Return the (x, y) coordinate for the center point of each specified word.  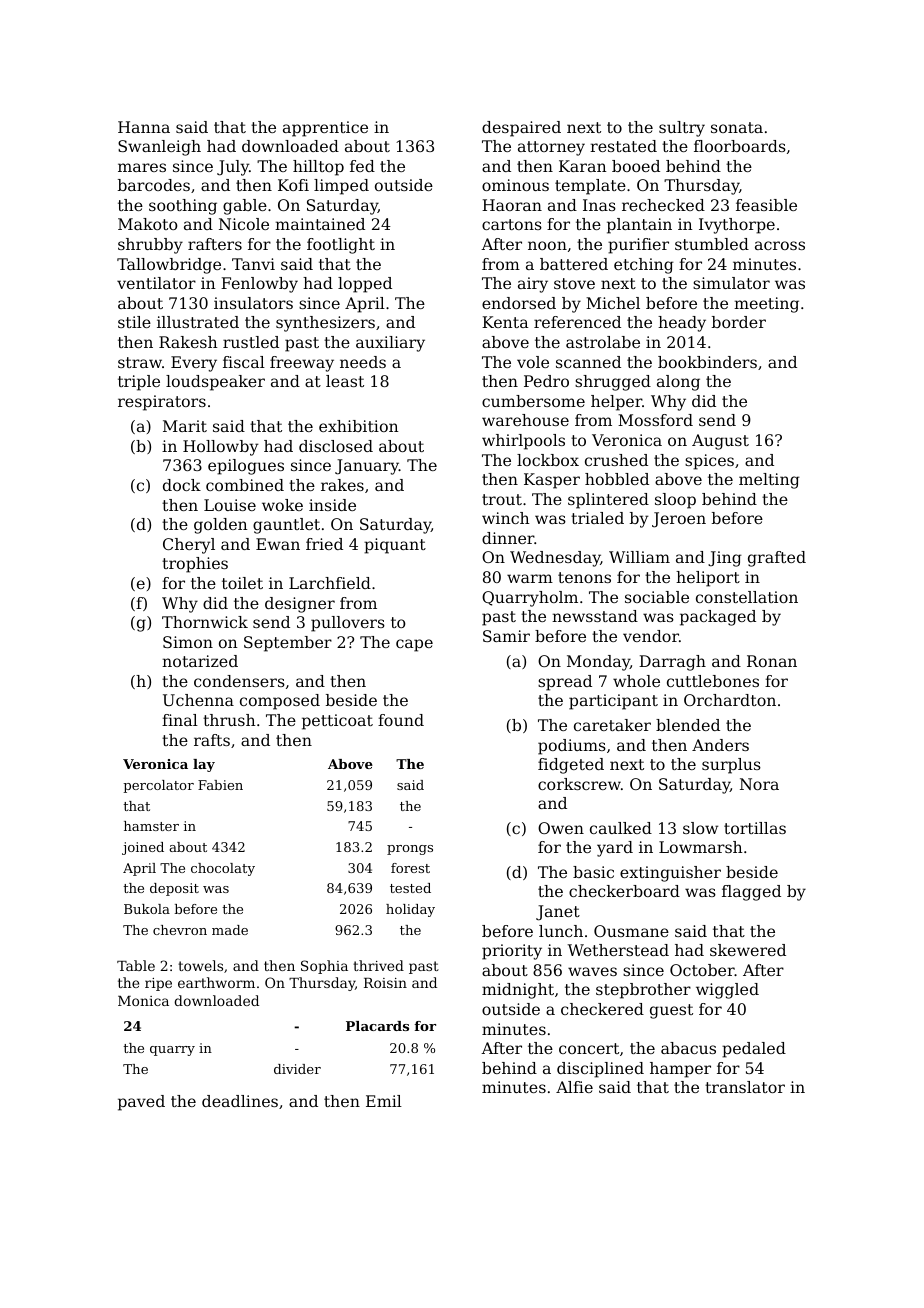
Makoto (148, 224)
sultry (682, 129)
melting (769, 481)
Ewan (278, 544)
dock (182, 485)
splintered (608, 501)
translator (745, 1087)
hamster (151, 826)
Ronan (772, 661)
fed (362, 166)
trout (502, 499)
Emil (384, 1101)
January (367, 467)
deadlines (240, 1101)
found (401, 720)
